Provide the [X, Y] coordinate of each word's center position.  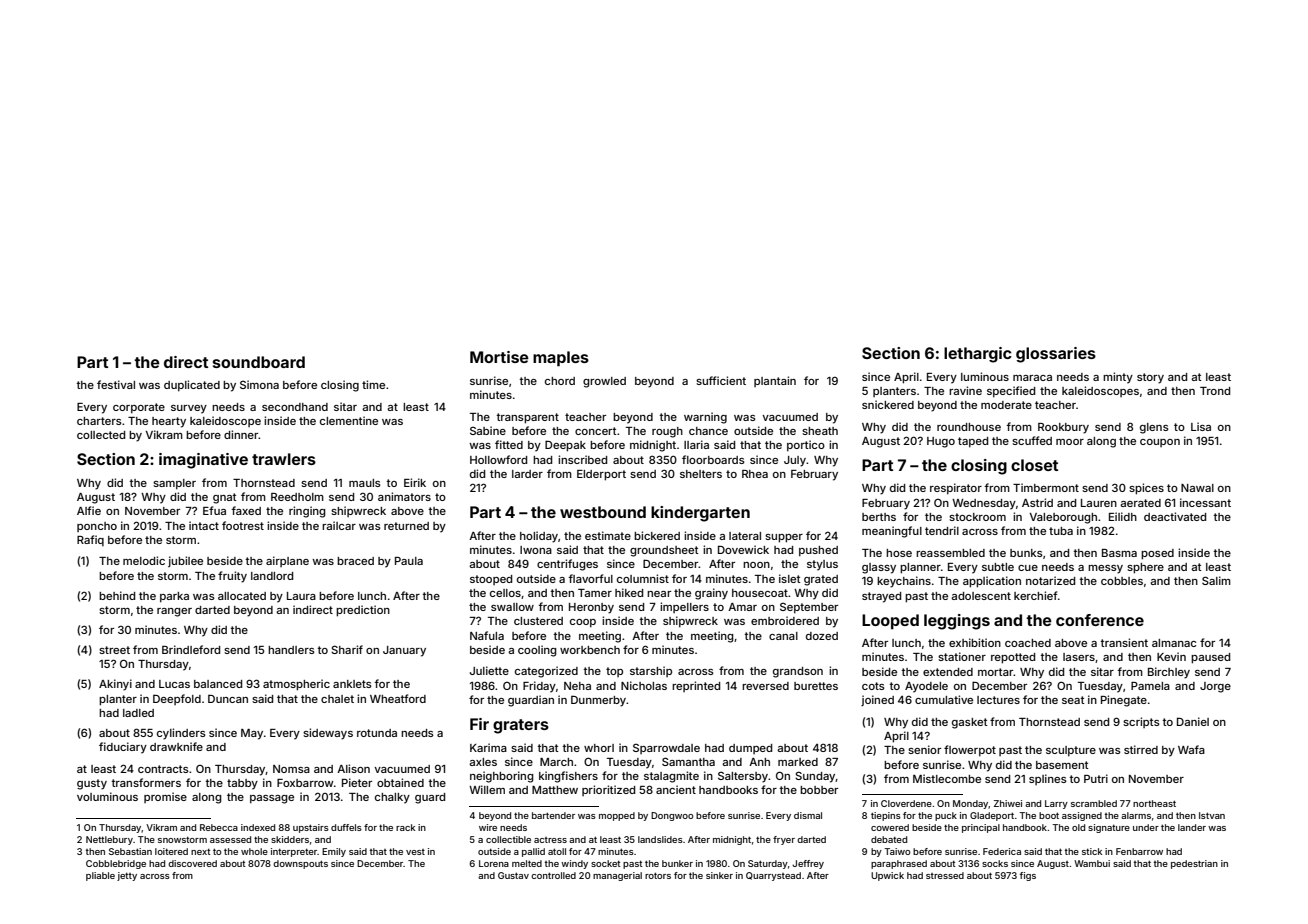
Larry [1056, 804]
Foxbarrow [305, 783]
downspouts [300, 864]
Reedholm [297, 497]
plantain [775, 381]
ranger [174, 612]
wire [488, 827]
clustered [538, 621]
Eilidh [1123, 516]
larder [527, 474]
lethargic [978, 355]
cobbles [1122, 581]
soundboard [259, 362]
